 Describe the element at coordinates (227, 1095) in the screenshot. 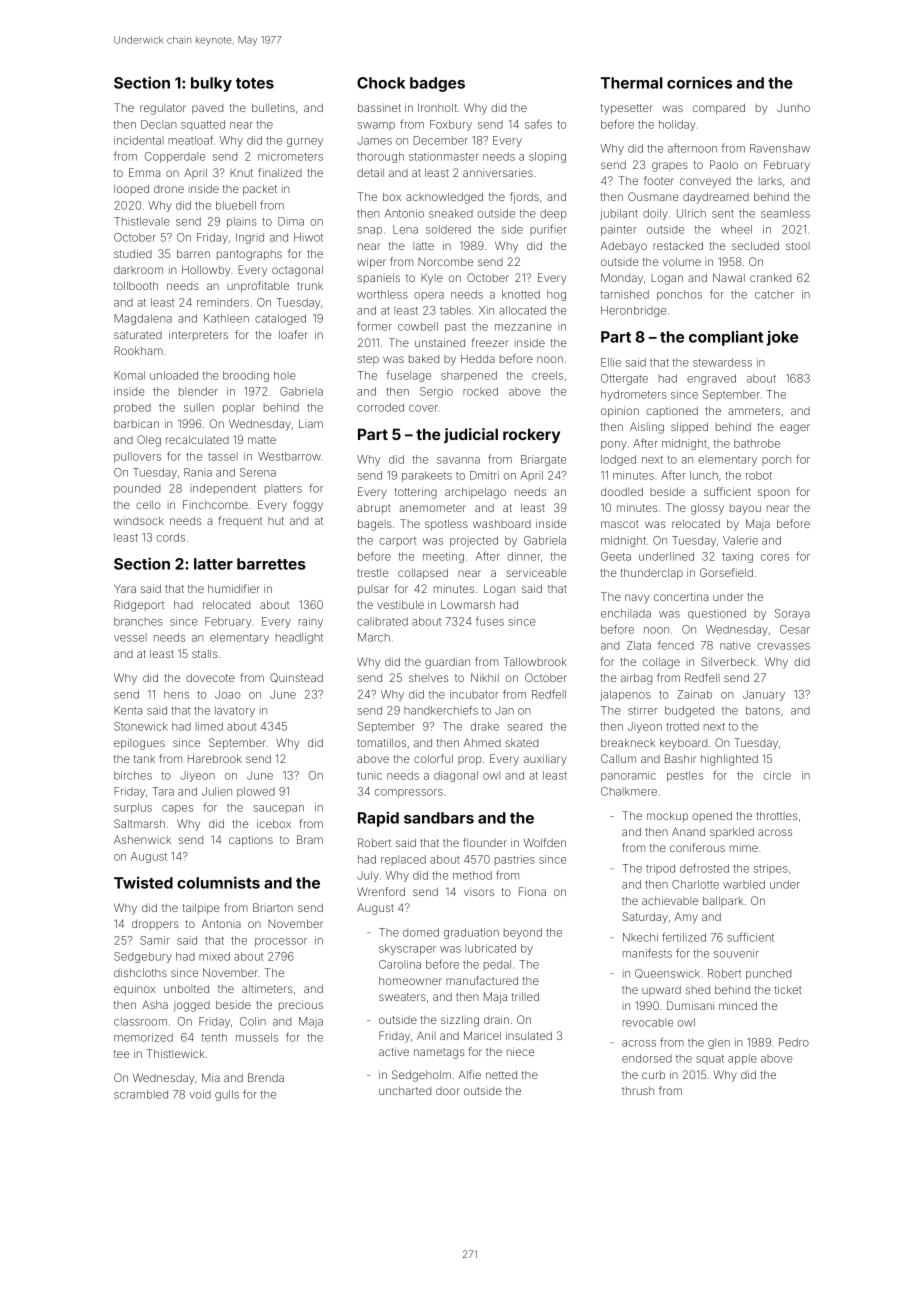

I see `gulls` at that location.
